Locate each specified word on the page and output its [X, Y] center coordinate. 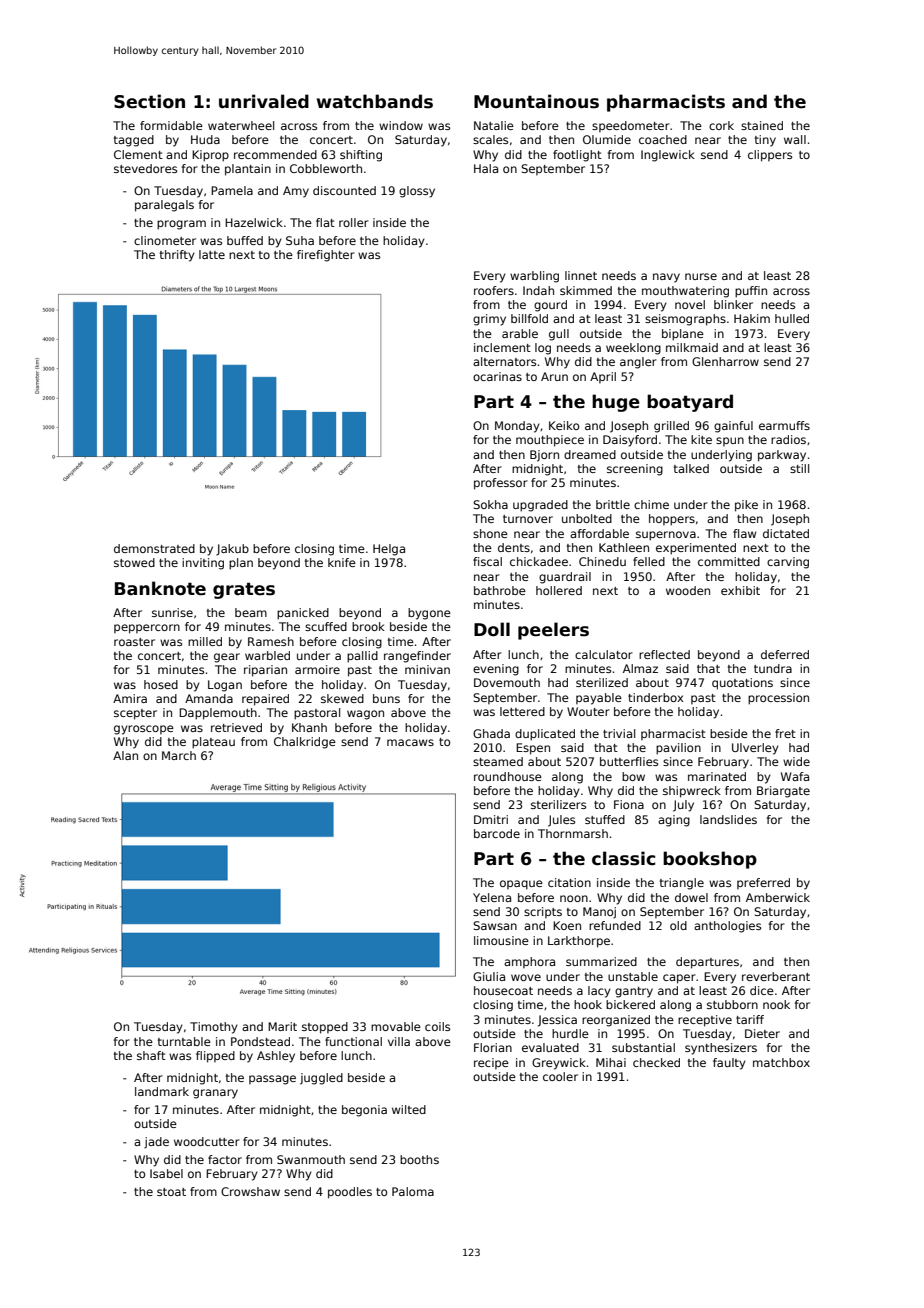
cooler [560, 1076]
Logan [225, 686]
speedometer [631, 126]
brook [368, 626]
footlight [577, 156]
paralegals [164, 206]
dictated [786, 533]
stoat [171, 1192]
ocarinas [497, 376]
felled [649, 561]
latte [212, 254]
